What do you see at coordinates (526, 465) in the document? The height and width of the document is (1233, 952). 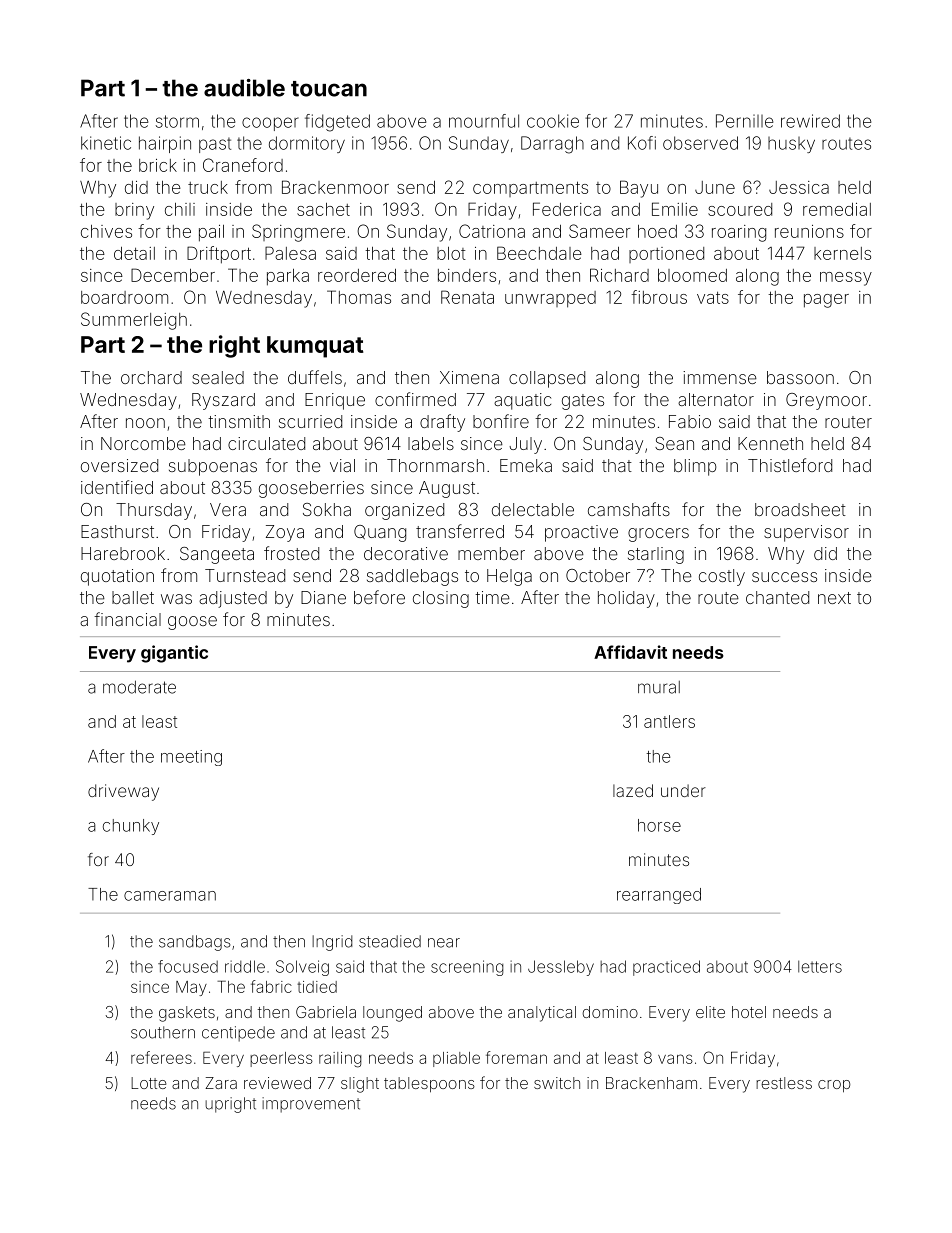 I see `Emeka` at bounding box center [526, 465].
